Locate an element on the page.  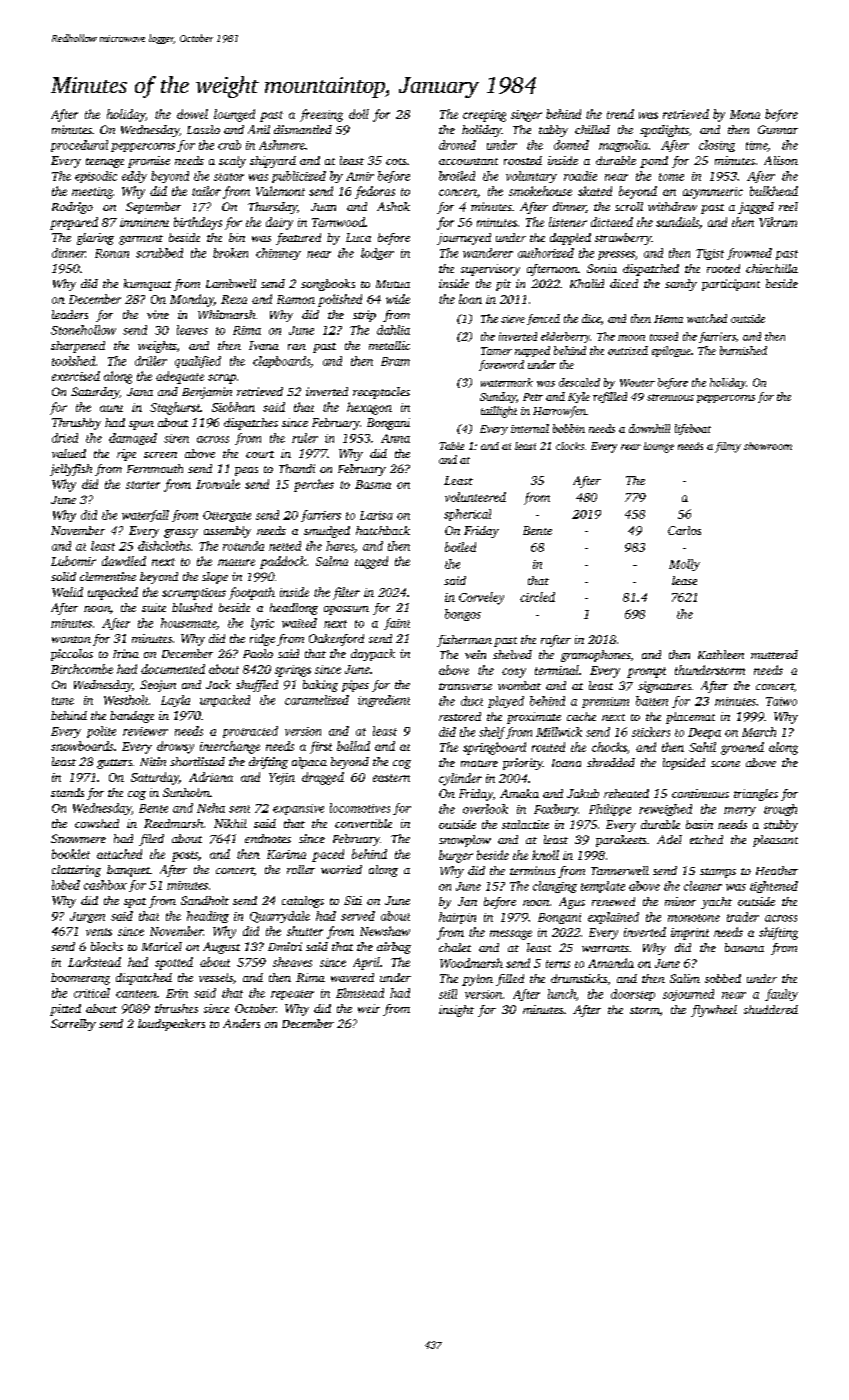
dowel is located at coordinates (192, 114).
